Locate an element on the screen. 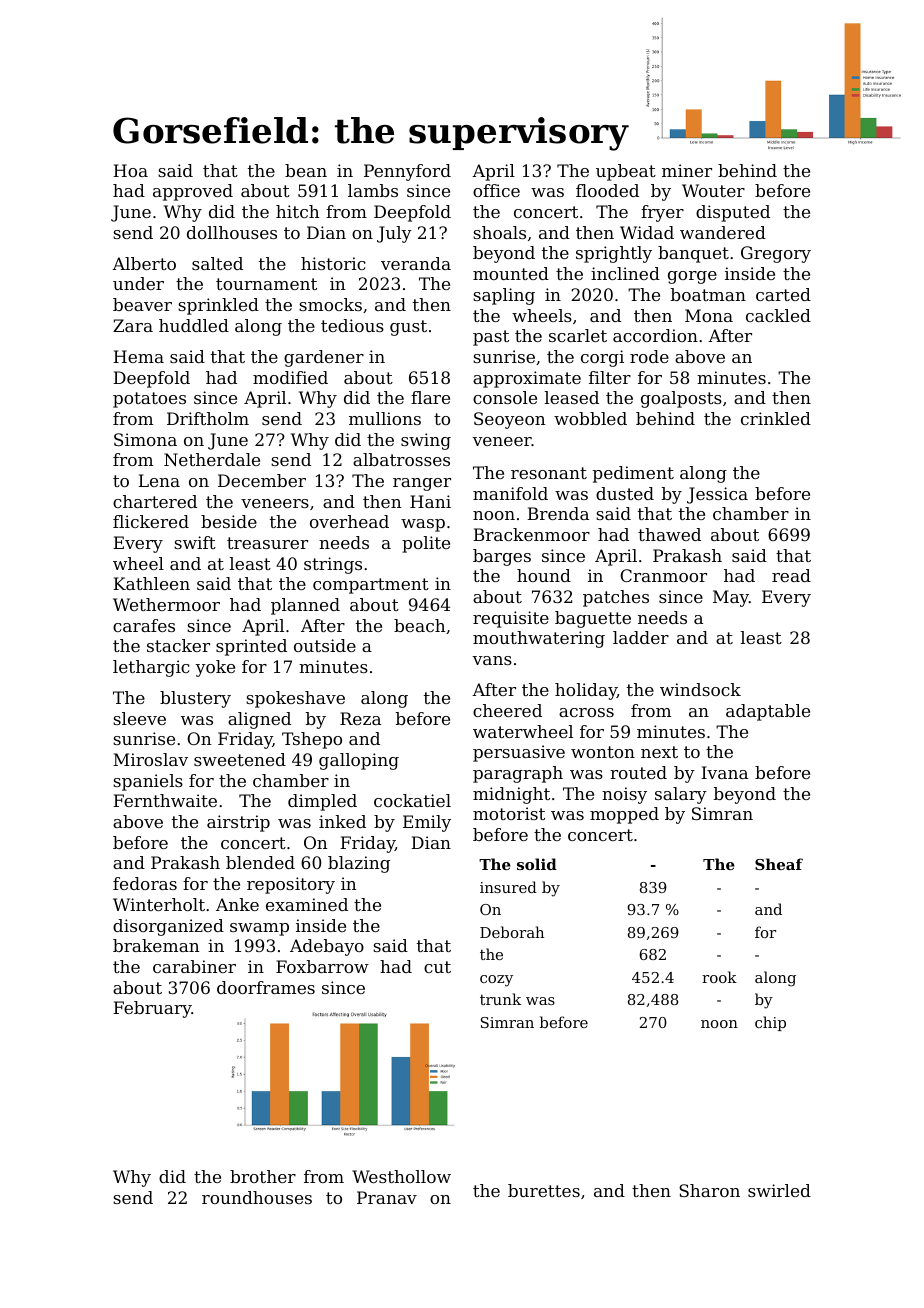 The width and height of the screenshot is (924, 1308). roundhouses is located at coordinates (257, 1197).
